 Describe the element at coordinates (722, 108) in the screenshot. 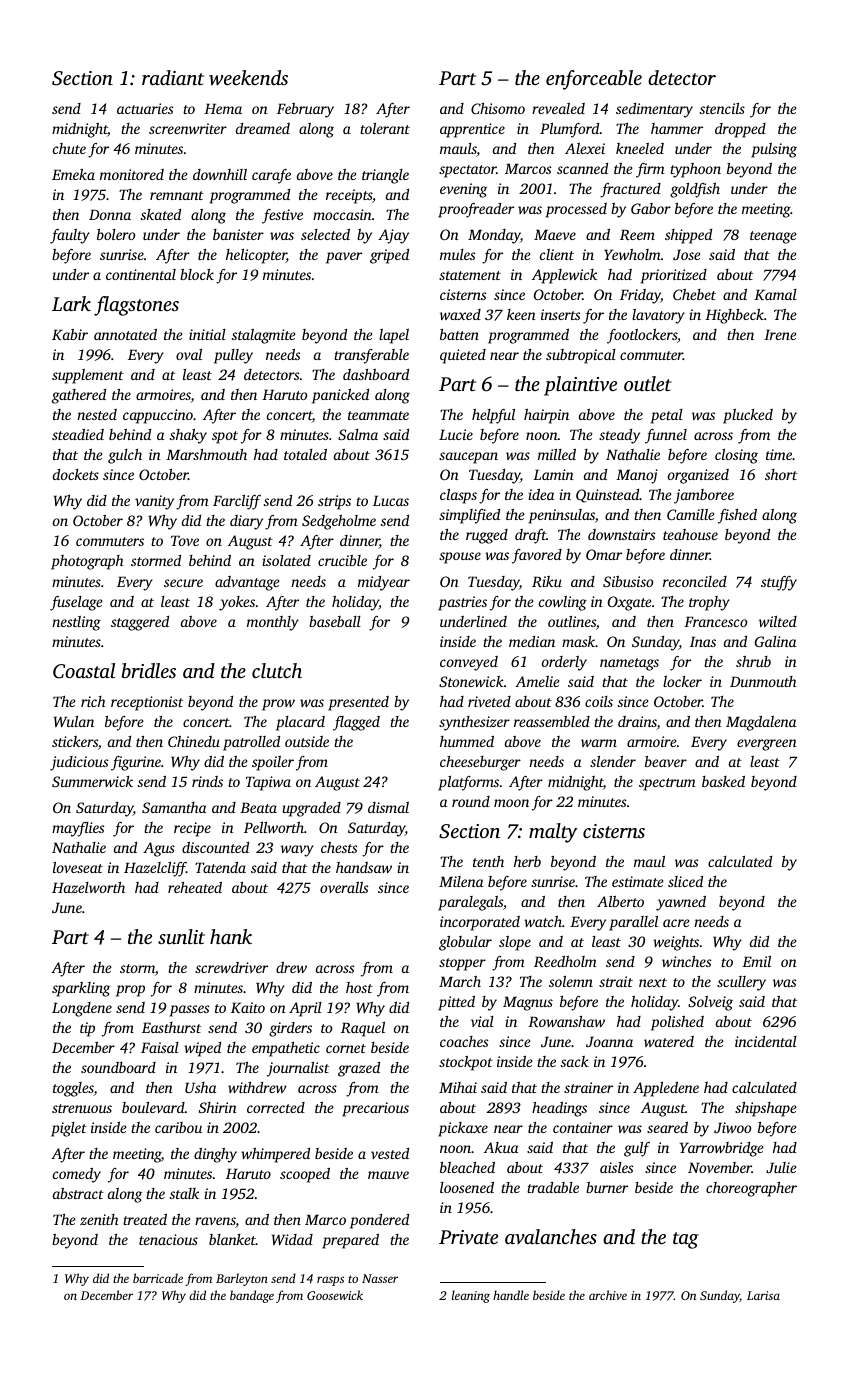

I see `stencils` at that location.
